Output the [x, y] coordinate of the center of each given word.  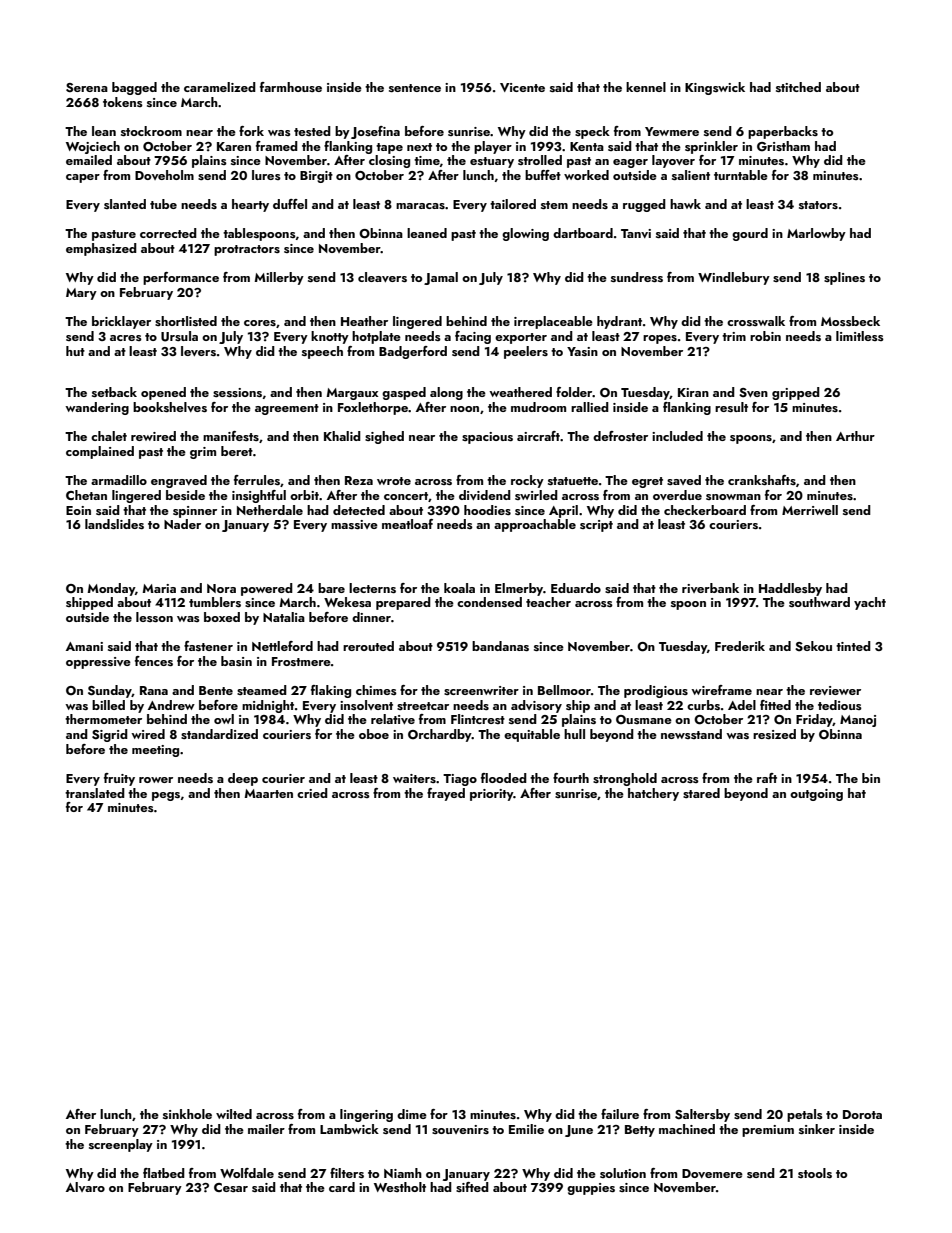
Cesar [231, 1187]
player [493, 147]
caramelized [220, 87]
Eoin [78, 510]
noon [464, 409]
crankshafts [762, 480]
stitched [798, 87]
